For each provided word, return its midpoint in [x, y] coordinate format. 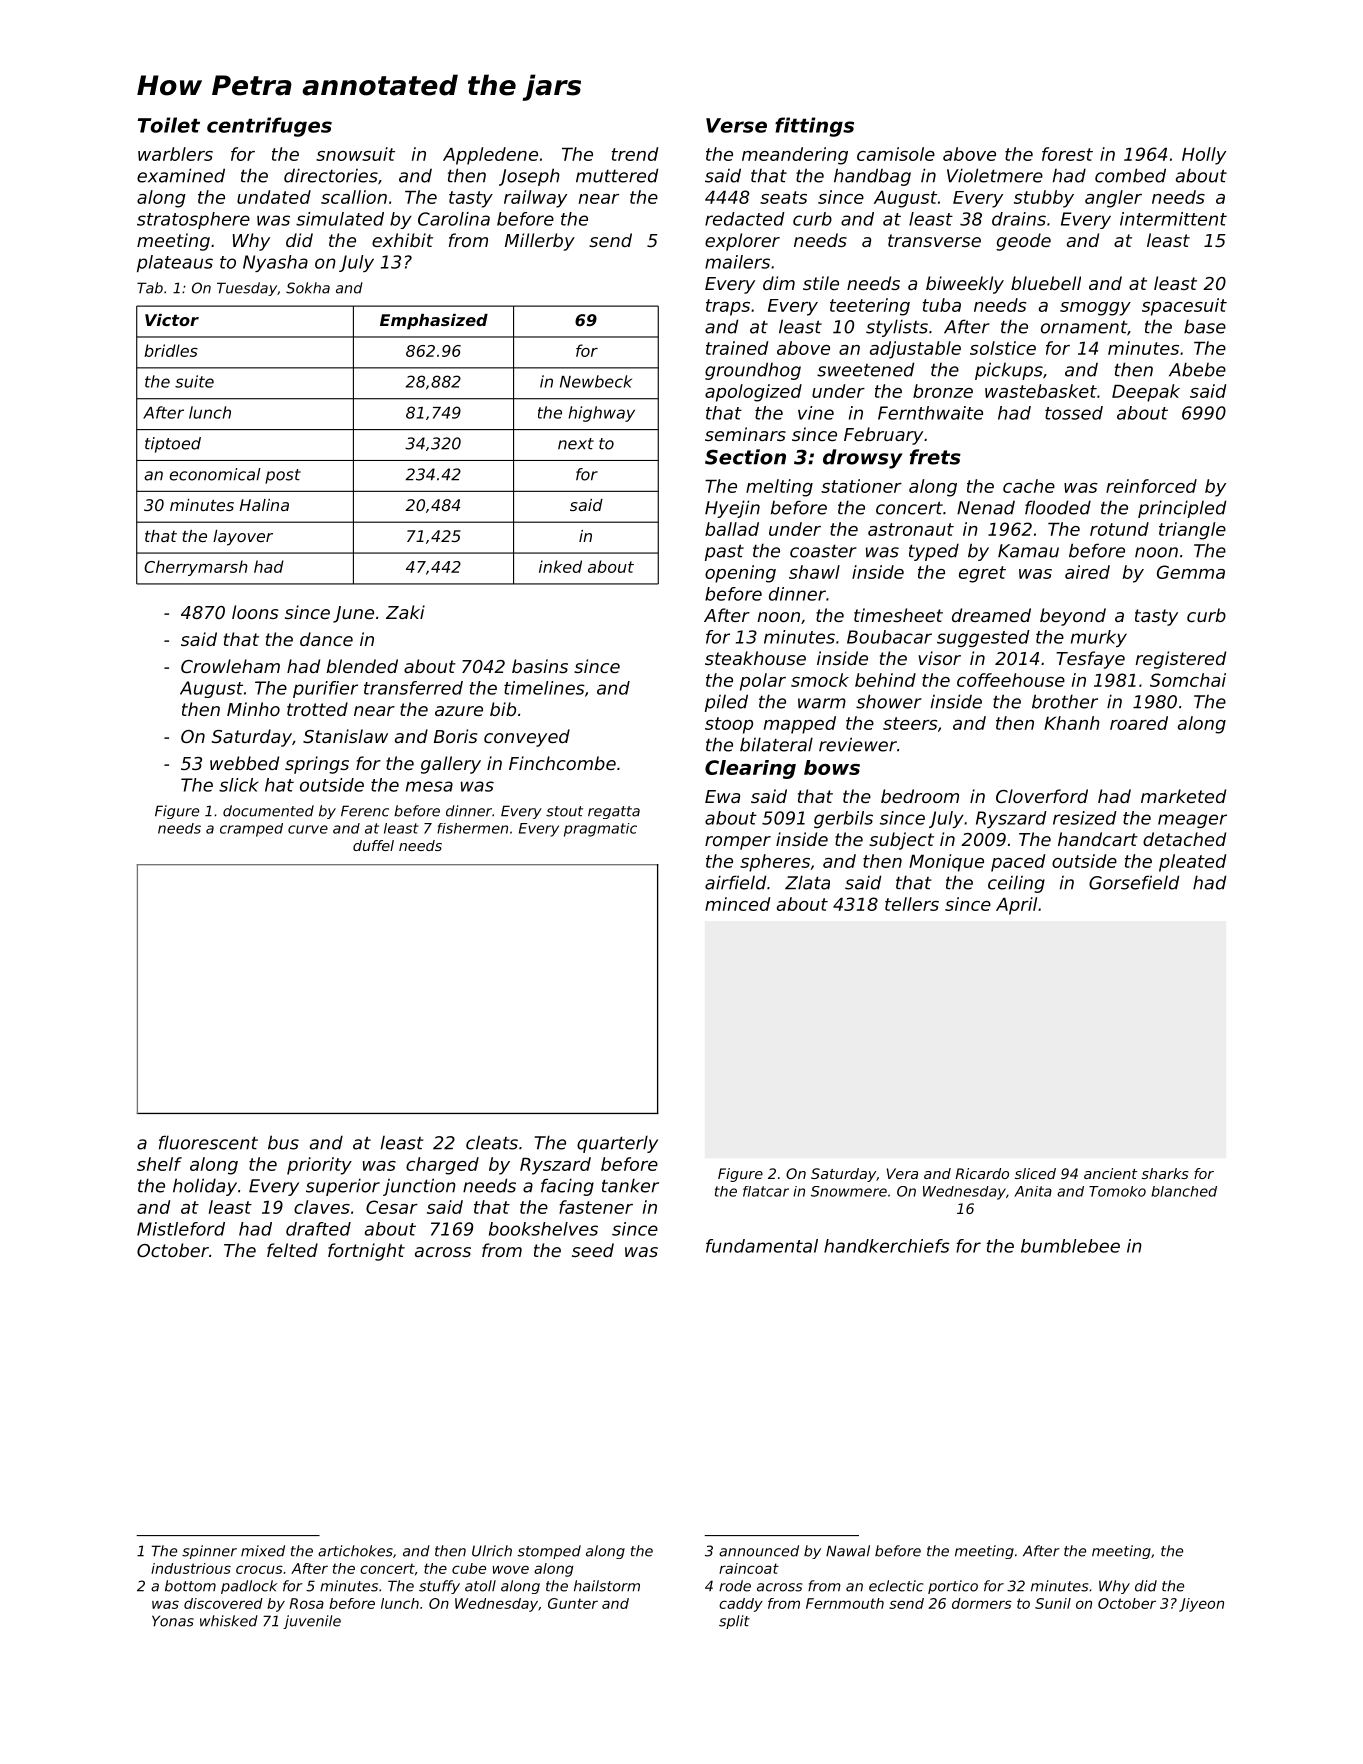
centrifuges [269, 127]
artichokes [355, 1551]
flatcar [766, 1191]
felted [292, 1250]
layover [243, 538]
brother [1065, 701]
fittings [814, 127]
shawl [814, 572]
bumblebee [1070, 1246]
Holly [1204, 156]
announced [759, 1551]
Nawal [848, 1551]
